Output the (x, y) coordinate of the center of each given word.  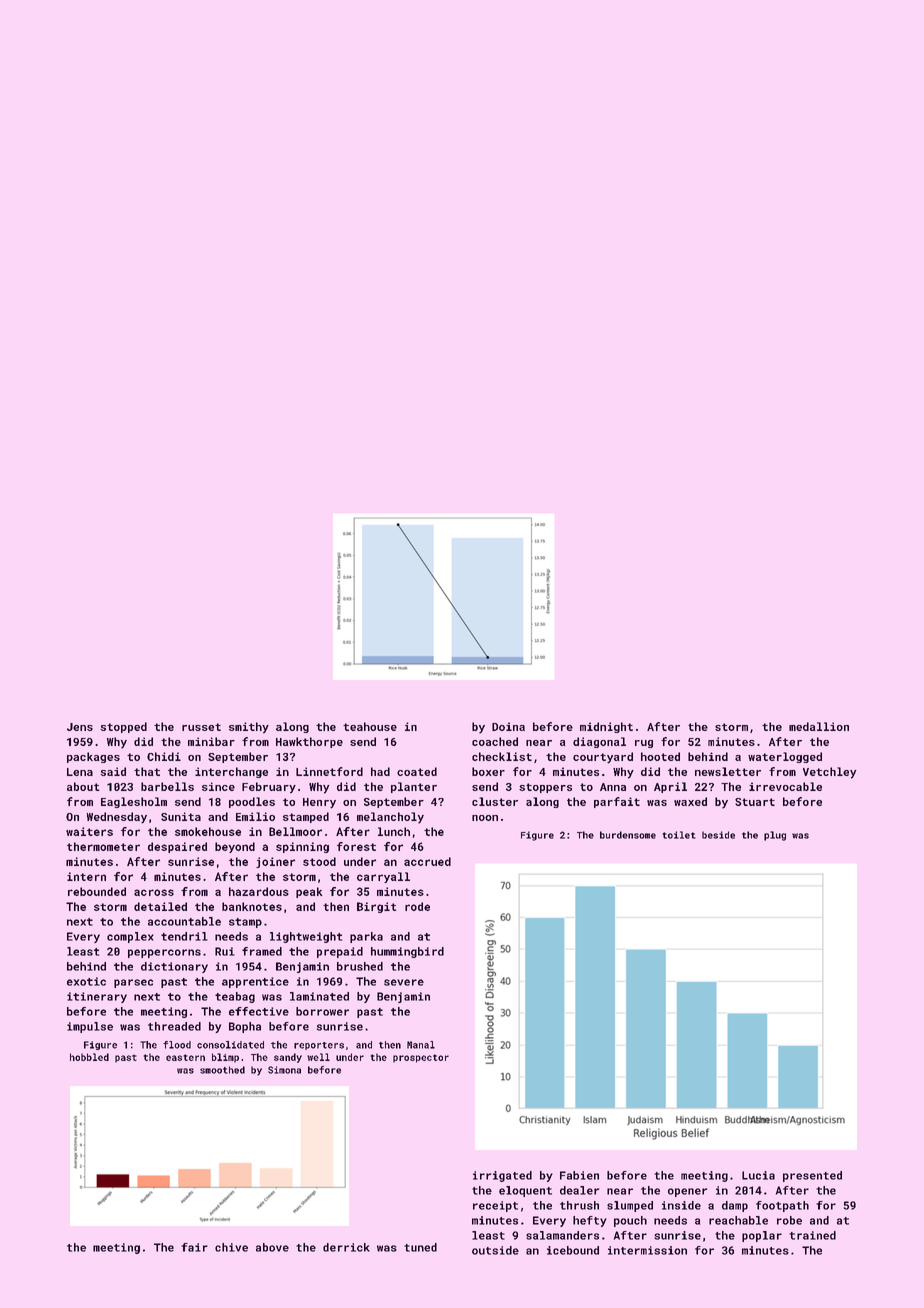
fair (194, 1247)
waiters (89, 831)
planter (414, 787)
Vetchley (829, 773)
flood (177, 1045)
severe (404, 982)
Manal (421, 1045)
